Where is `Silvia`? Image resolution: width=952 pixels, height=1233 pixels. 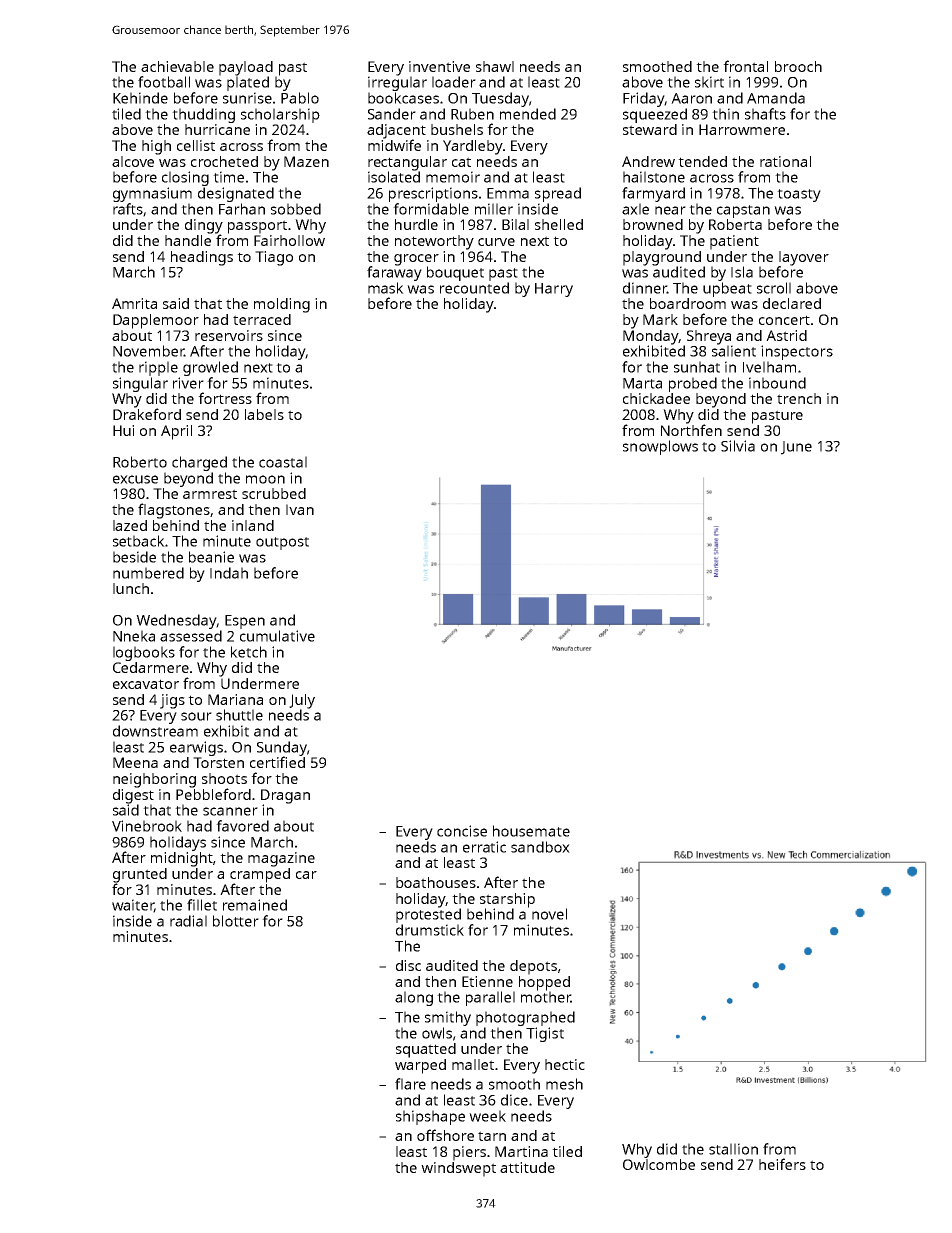 Silvia is located at coordinates (738, 446).
